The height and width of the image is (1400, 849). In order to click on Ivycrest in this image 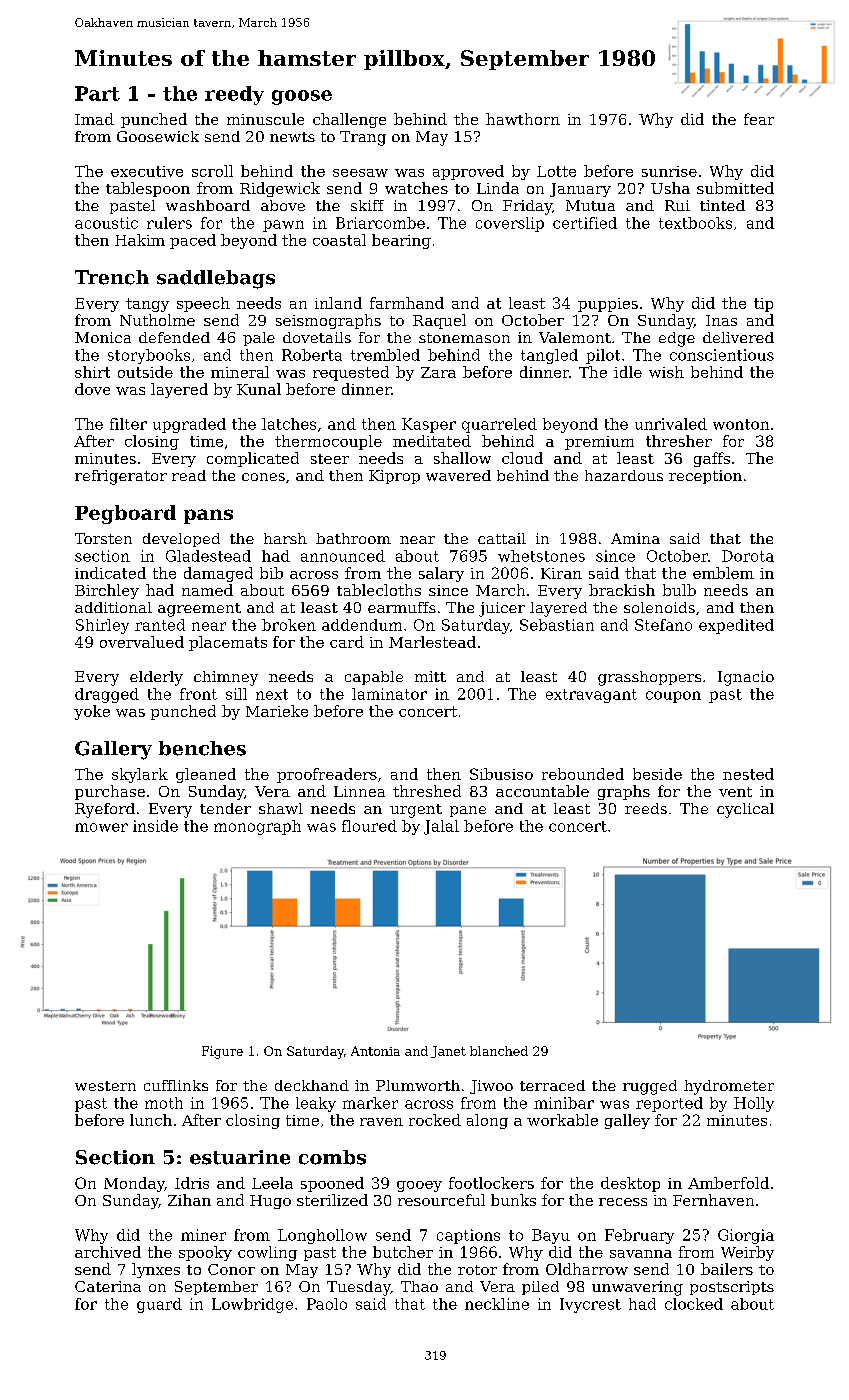, I will do `click(590, 1305)`.
